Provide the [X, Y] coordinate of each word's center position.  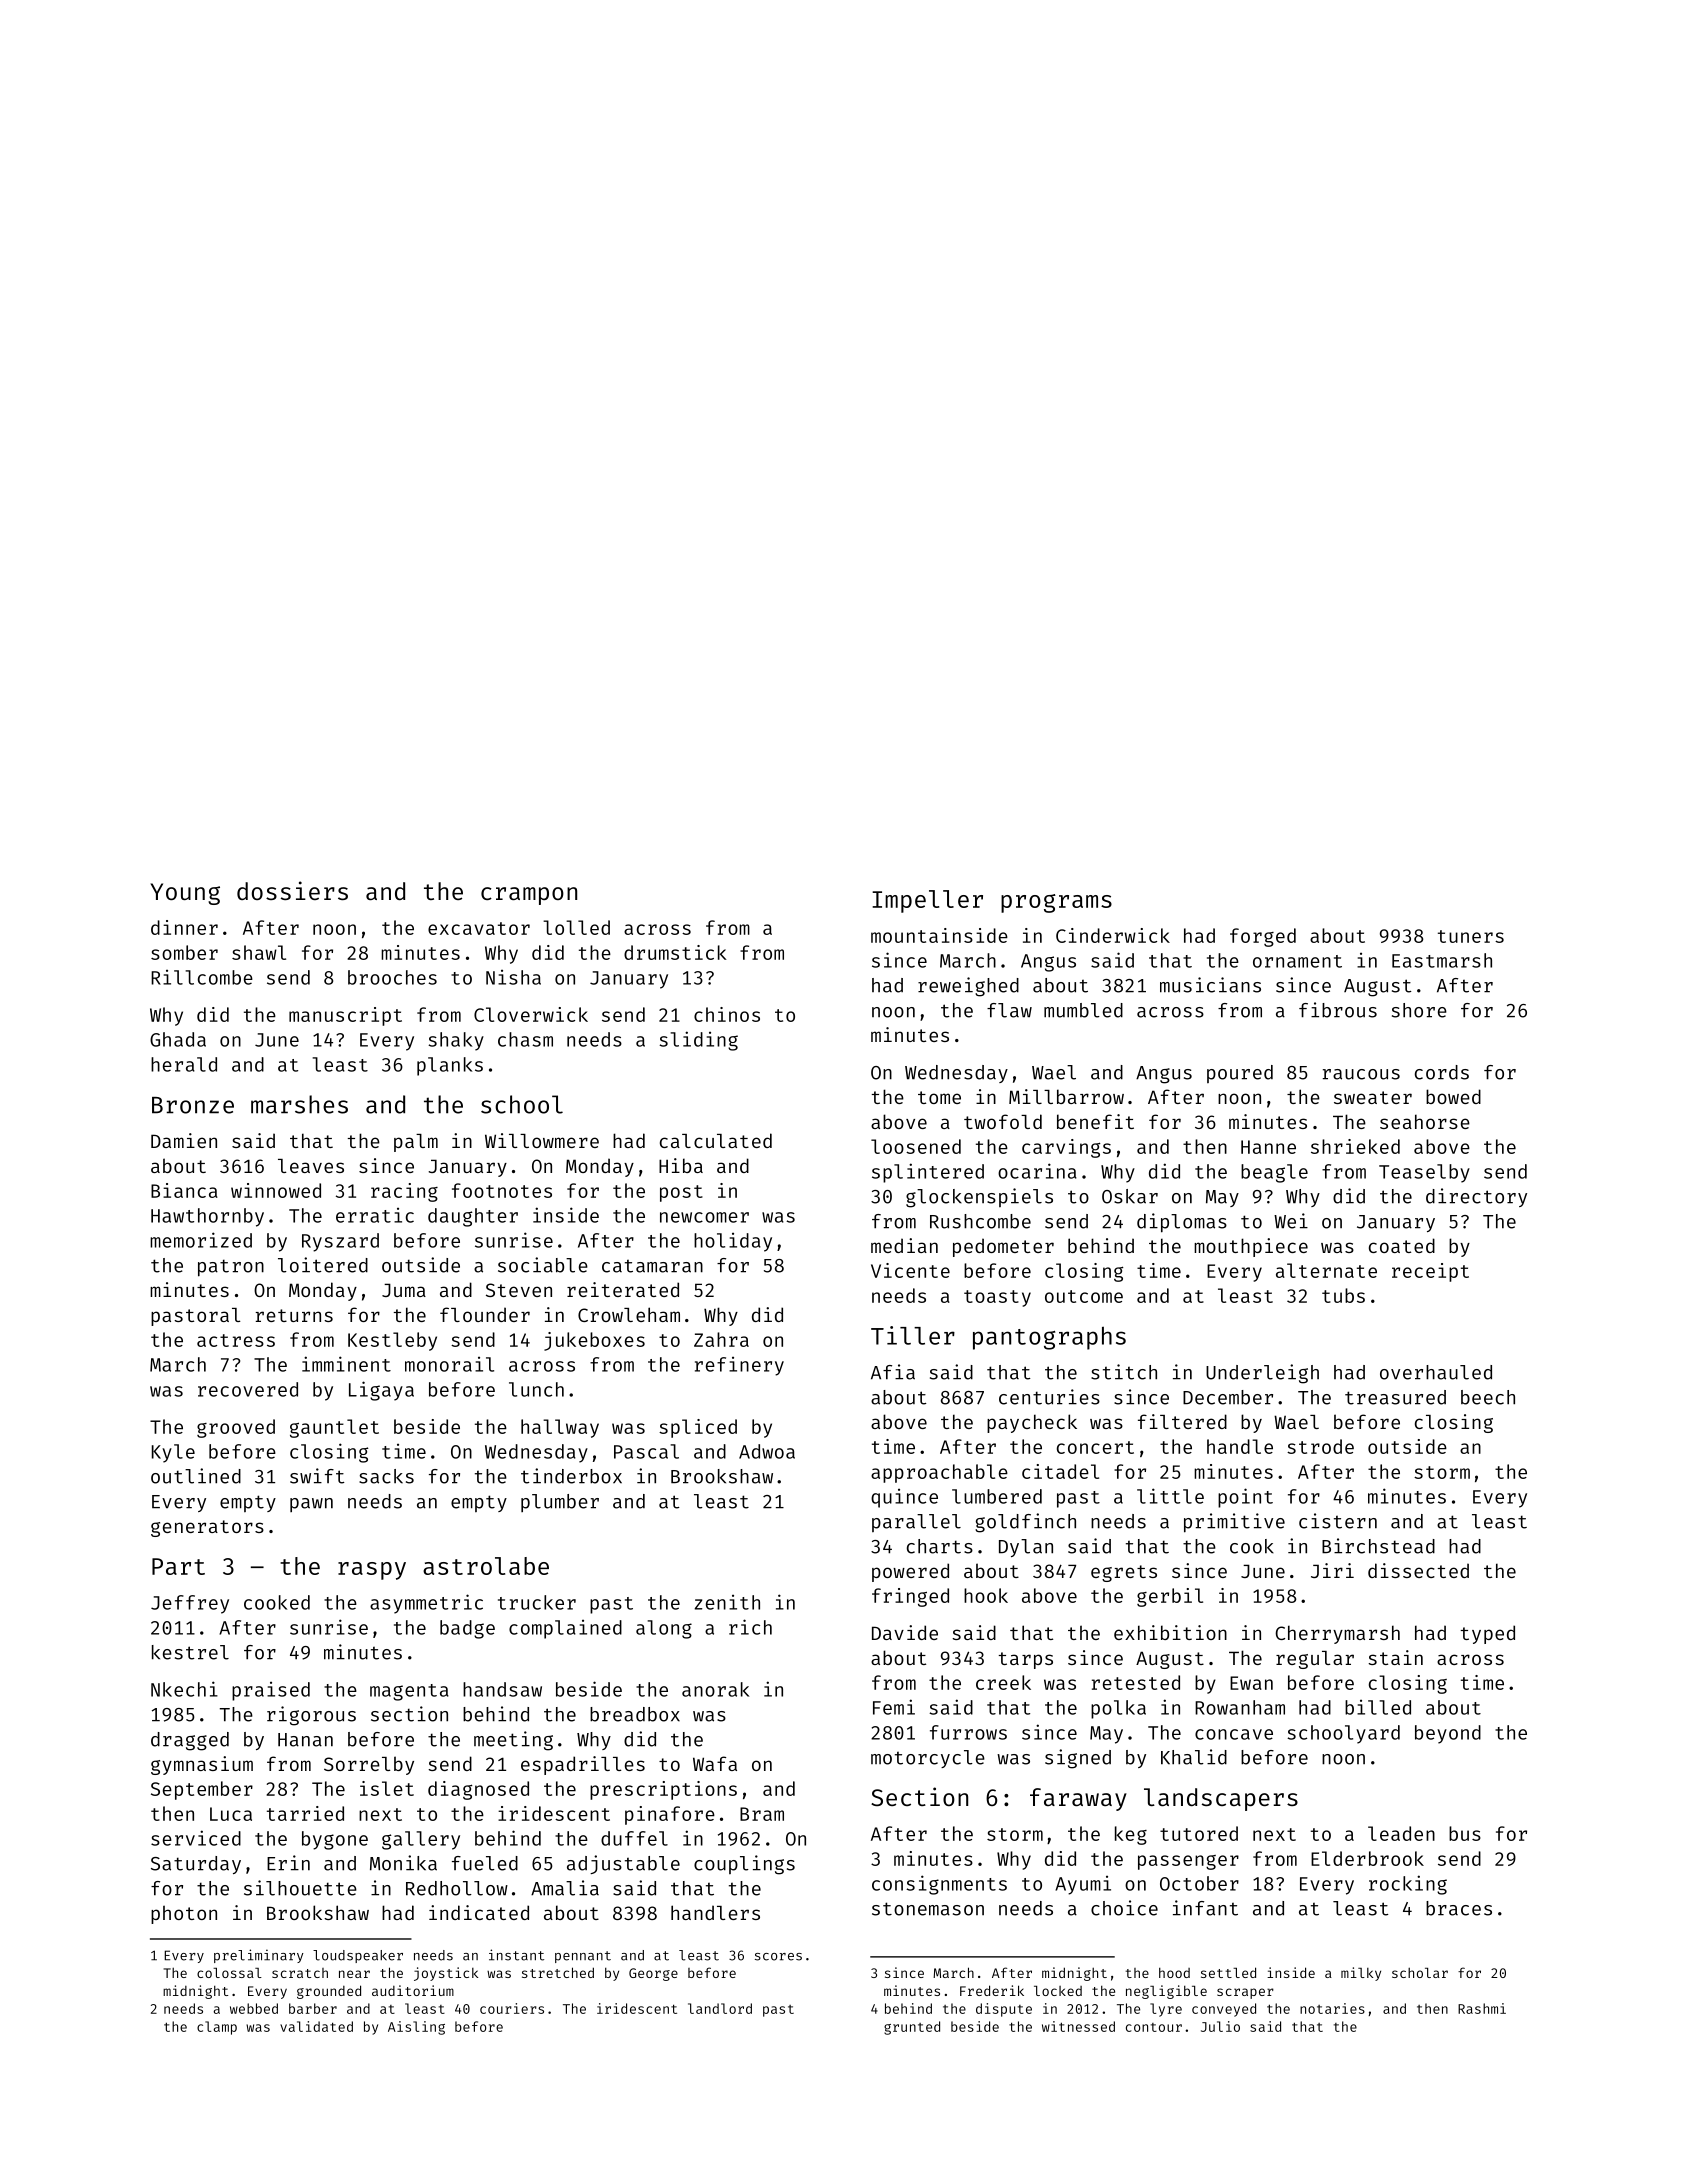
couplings [744, 1865]
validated [316, 2026]
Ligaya [381, 1391]
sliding [698, 1041]
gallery [421, 1840]
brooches [392, 977]
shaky [456, 1041]
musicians [1210, 985]
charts [940, 1546]
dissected [1418, 1570]
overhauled [1436, 1372]
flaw [1009, 1010]
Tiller [913, 1335]
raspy [372, 1571]
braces [1459, 1908]
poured [1240, 1074]
